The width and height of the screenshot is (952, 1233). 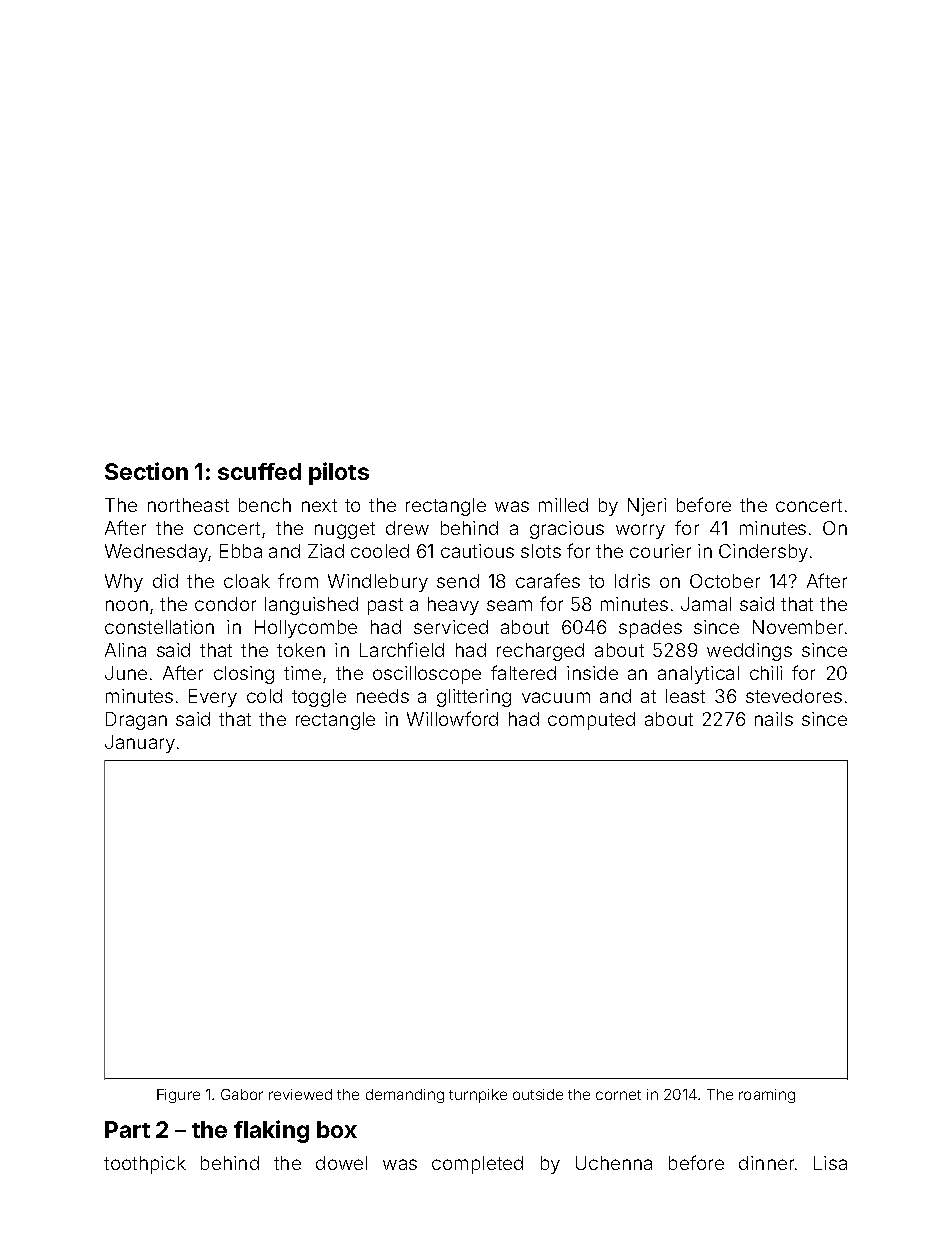 What do you see at coordinates (402, 649) in the screenshot?
I see `Larchfield` at bounding box center [402, 649].
